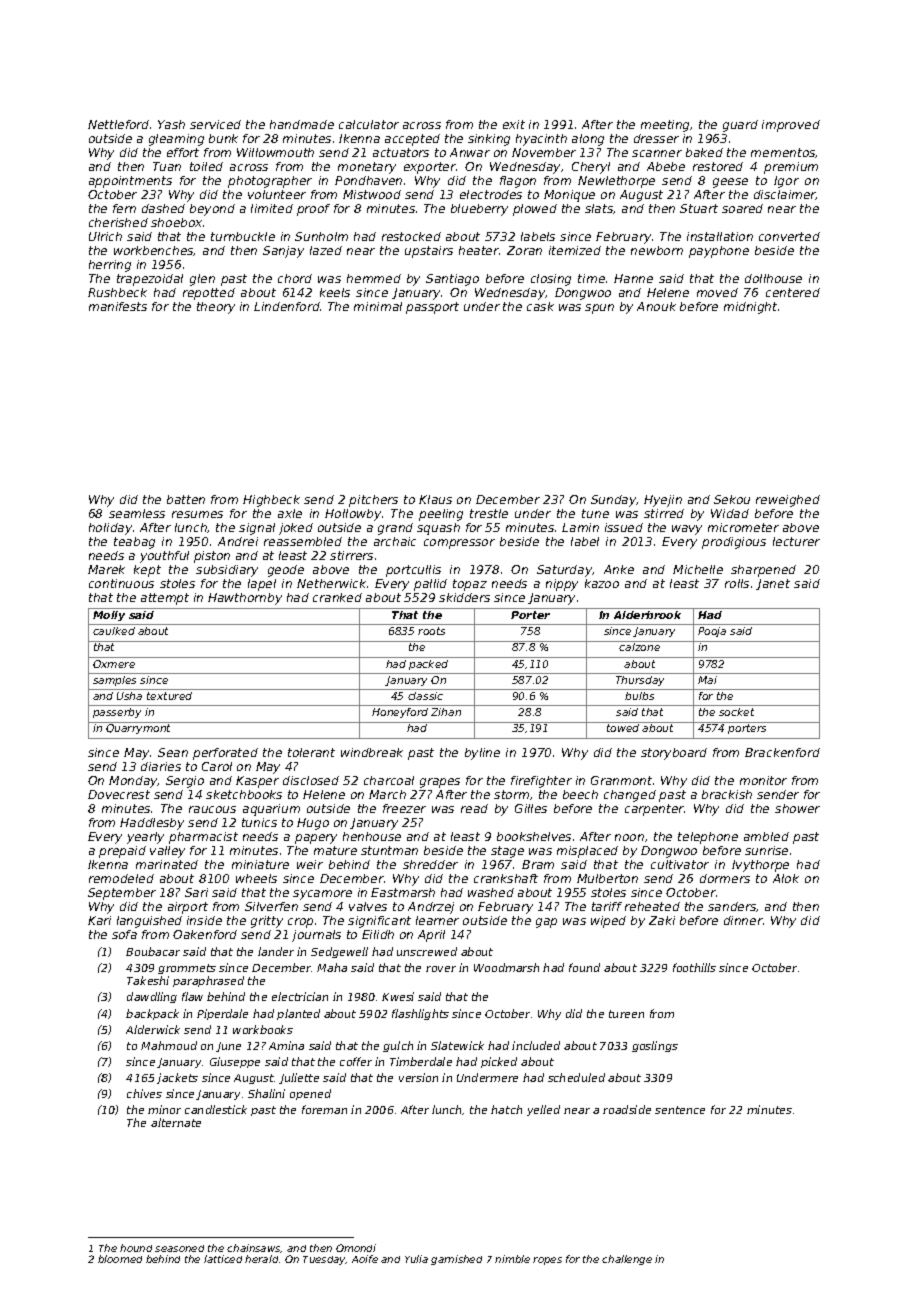 The image size is (908, 1316). I want to click on photographer, so click(270, 182).
